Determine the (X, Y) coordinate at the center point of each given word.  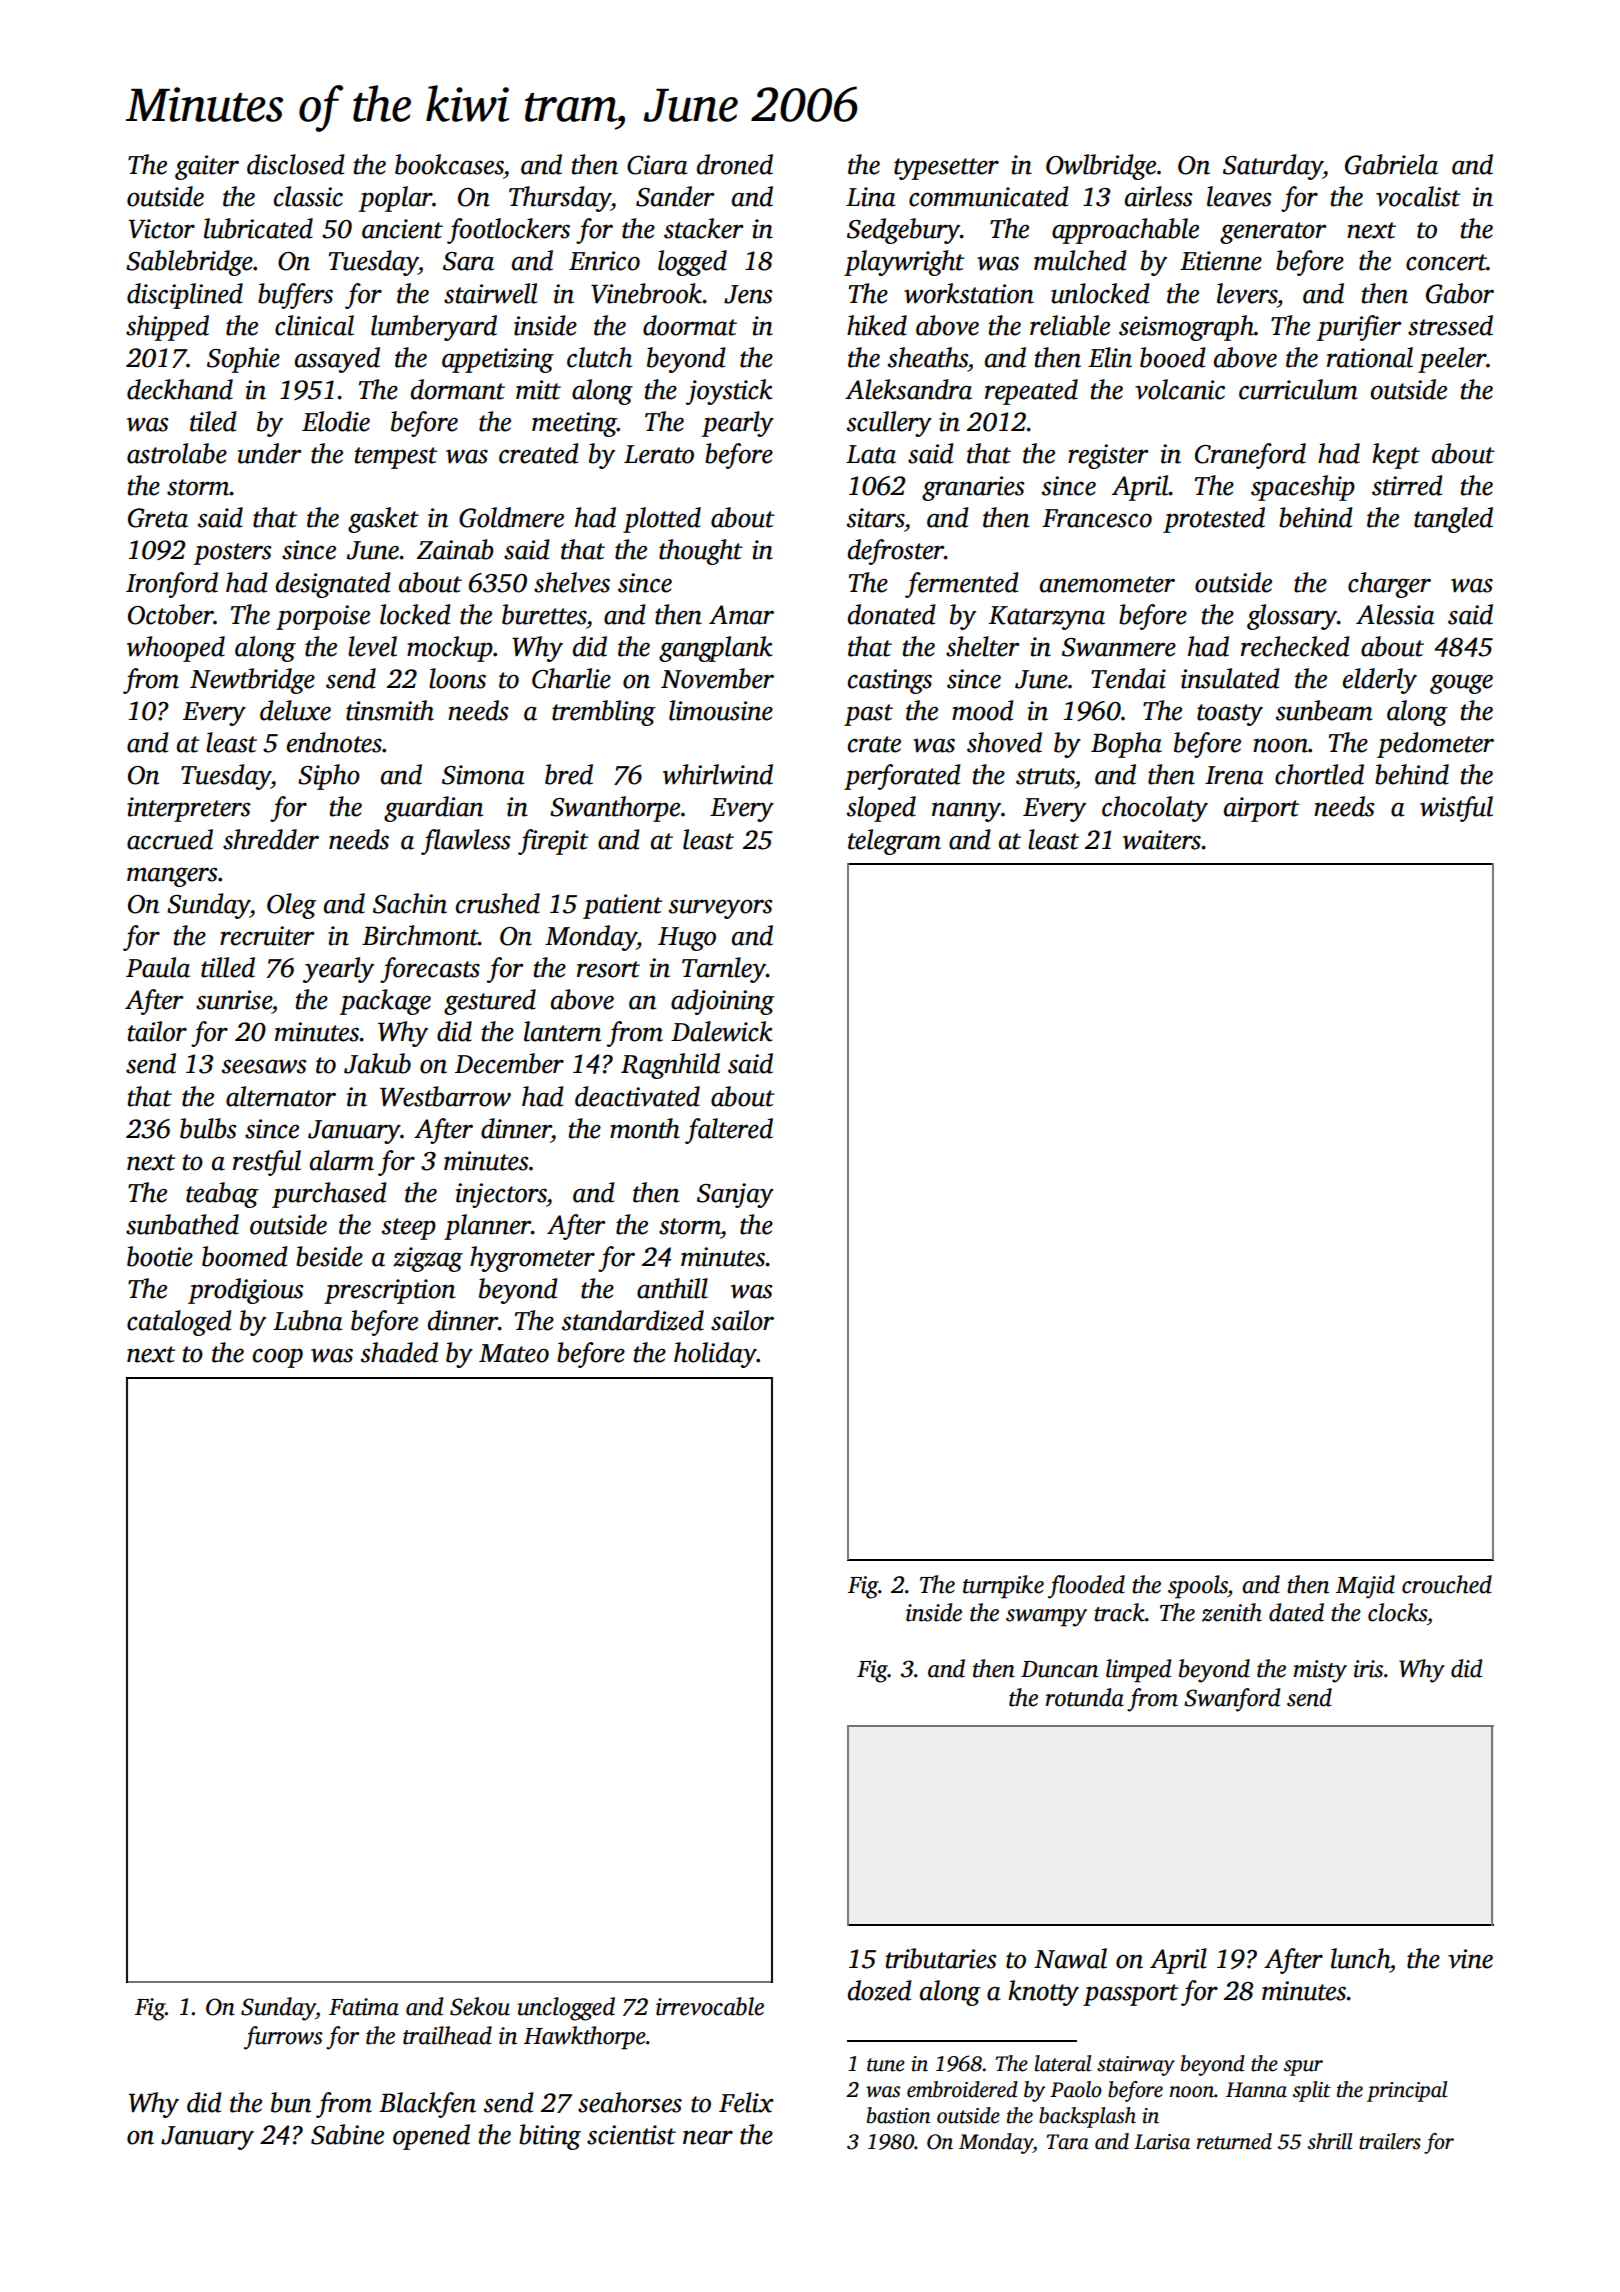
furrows (283, 2038)
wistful (1456, 809)
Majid (1365, 1587)
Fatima (364, 2007)
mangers (172, 877)
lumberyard (434, 328)
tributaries (941, 1958)
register (1108, 456)
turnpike (1003, 1587)
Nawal (1070, 1958)
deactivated (637, 1096)
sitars (875, 518)
